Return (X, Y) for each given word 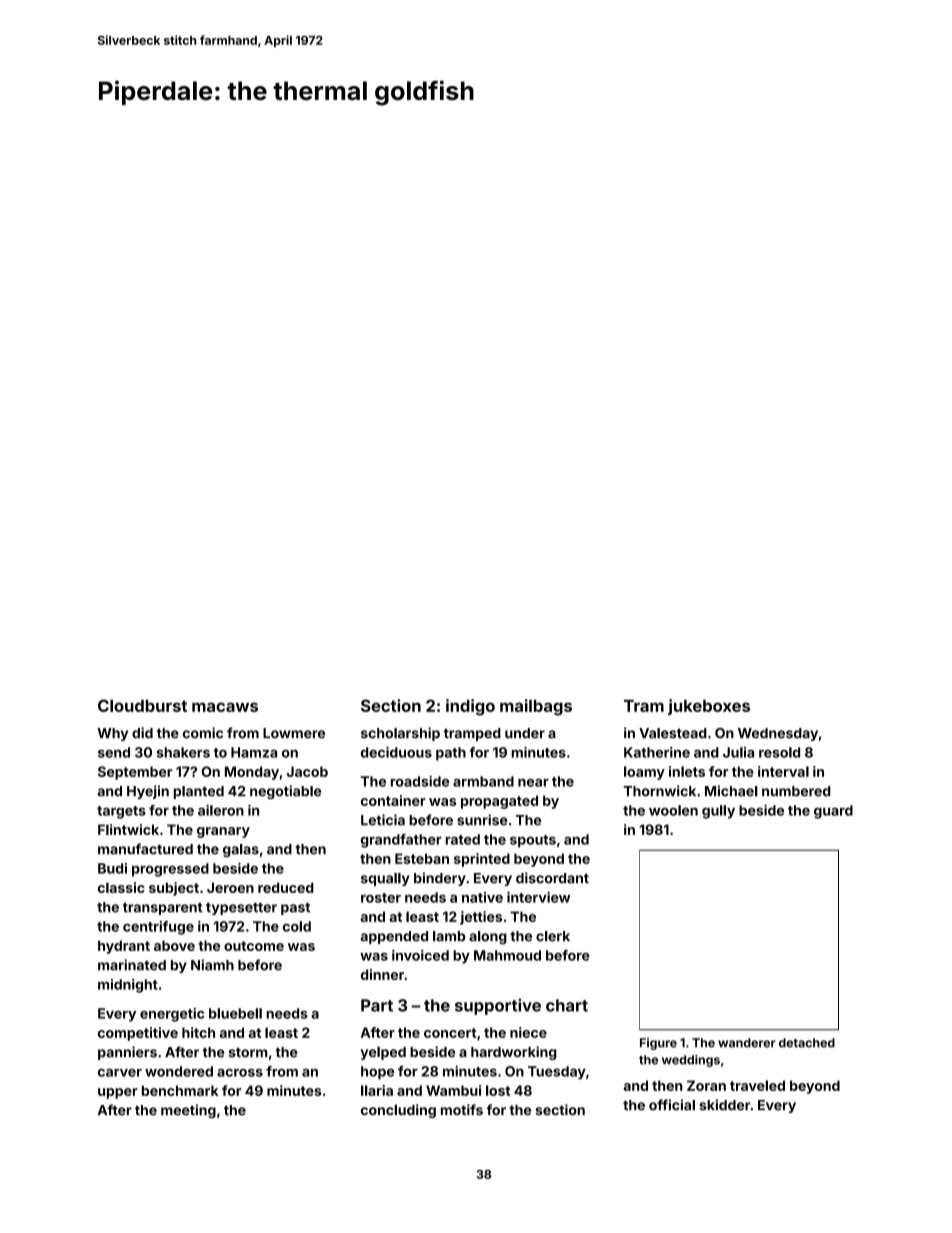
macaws (225, 707)
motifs (462, 1109)
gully (718, 812)
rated (462, 839)
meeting (188, 1111)
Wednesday (778, 734)
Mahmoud (507, 955)
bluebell (235, 1013)
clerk (553, 936)
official (672, 1105)
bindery (440, 879)
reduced (286, 887)
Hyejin (148, 792)
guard (833, 812)
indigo (470, 707)
